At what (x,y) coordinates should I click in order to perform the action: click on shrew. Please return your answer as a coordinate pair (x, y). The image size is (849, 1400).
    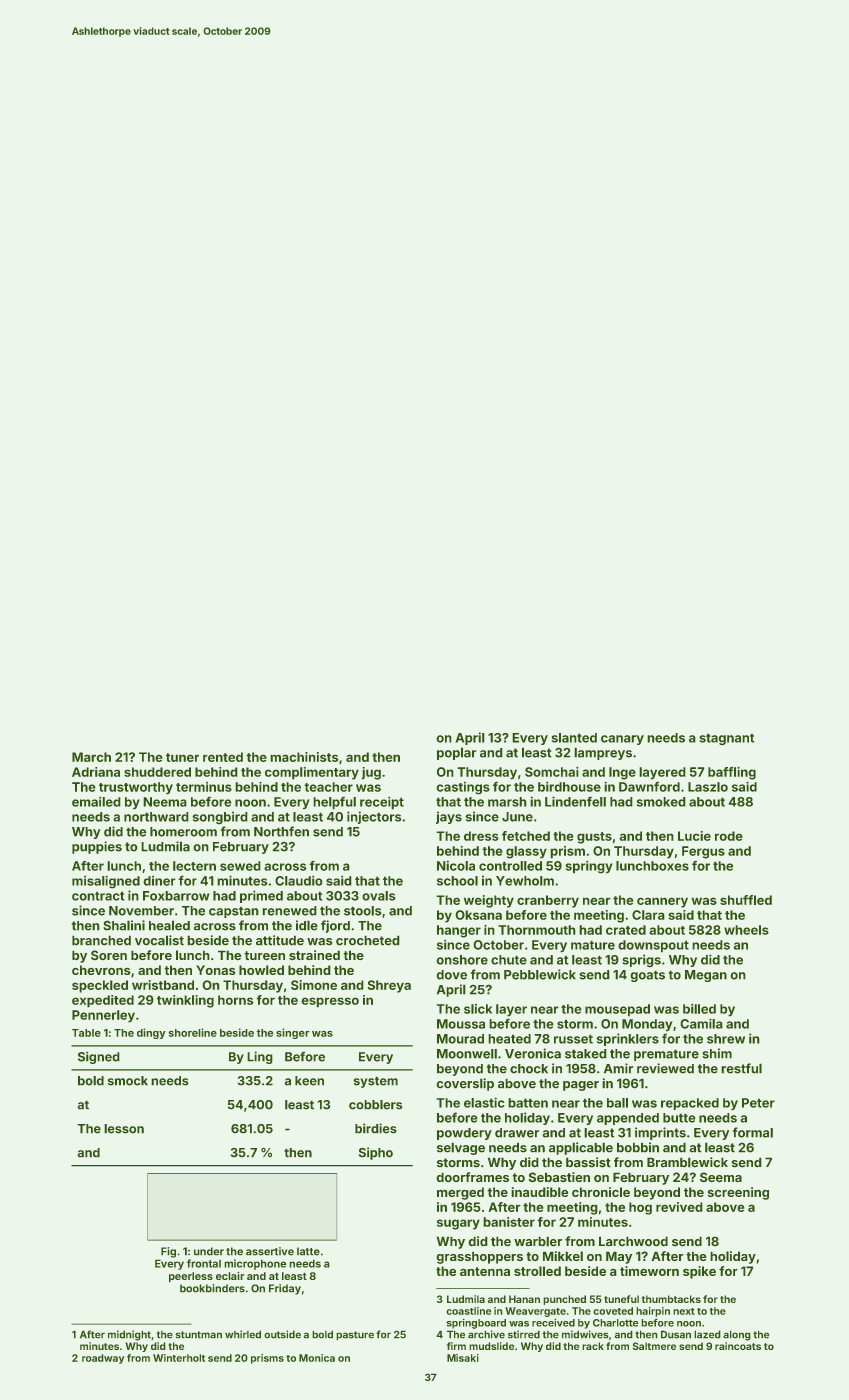
    Looking at the image, I should click on (726, 1039).
